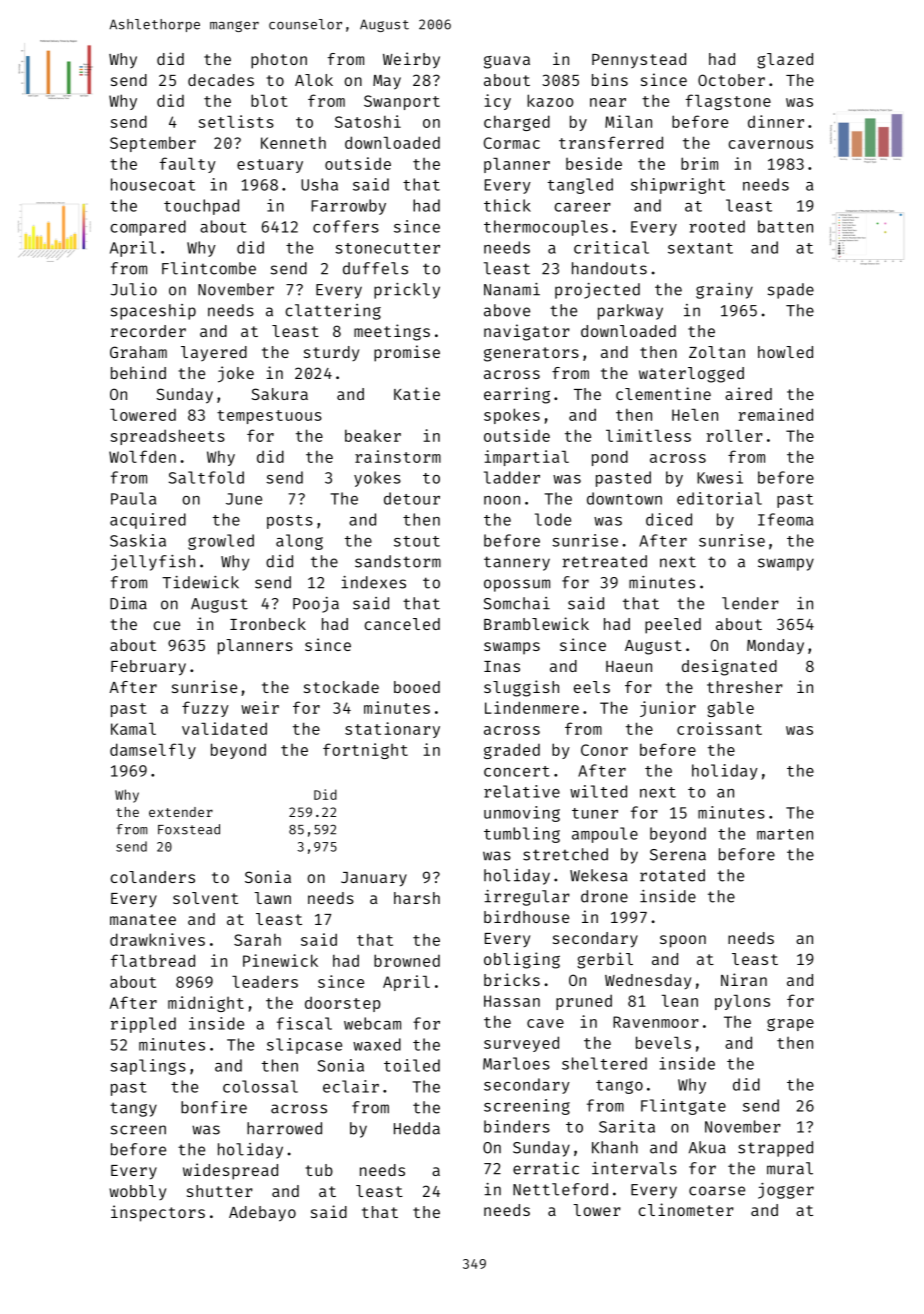 The width and height of the document is (924, 1314). I want to click on spreadsheets, so click(167, 437).
